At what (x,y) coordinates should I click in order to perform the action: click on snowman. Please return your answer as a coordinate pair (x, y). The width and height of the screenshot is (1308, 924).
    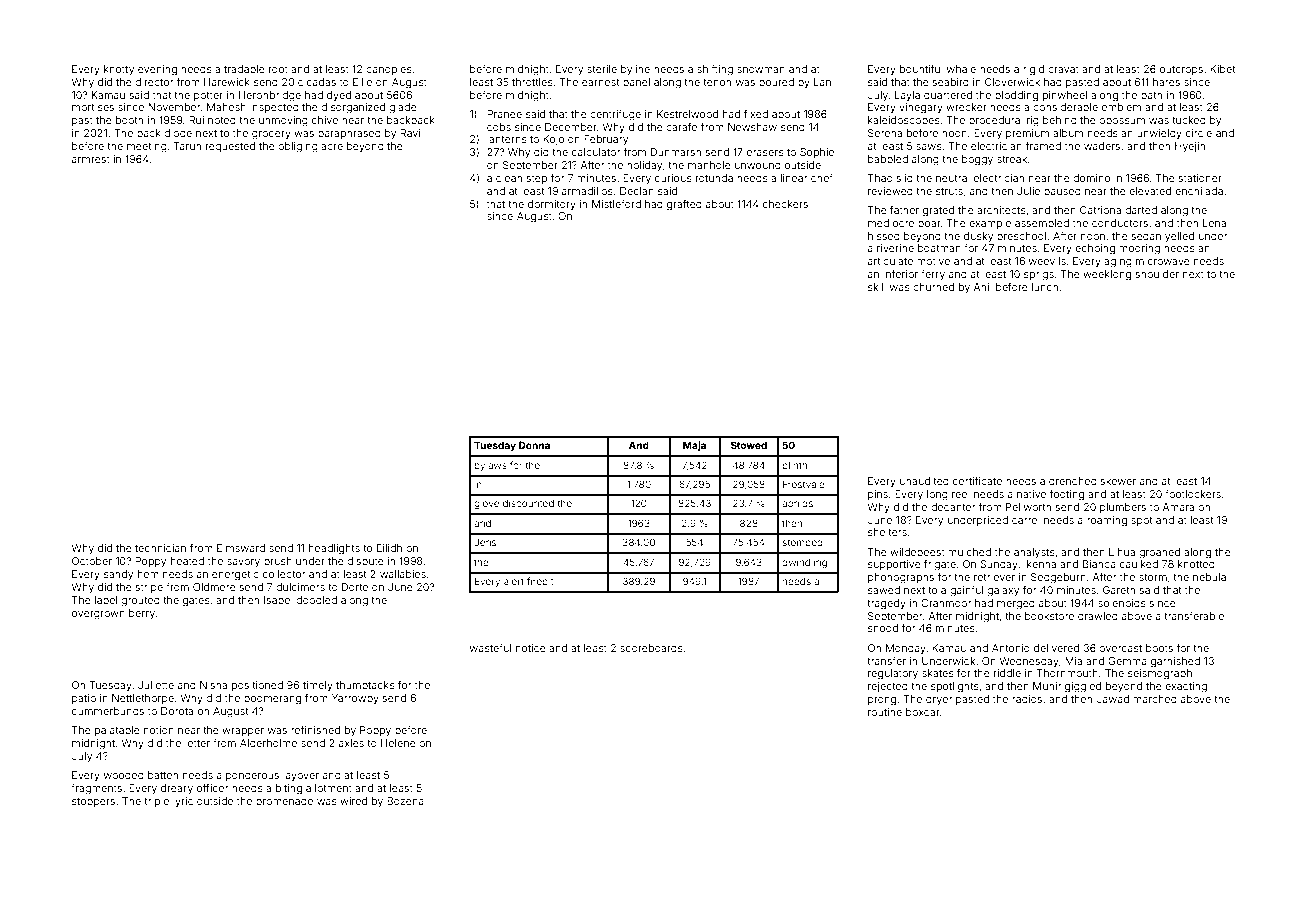
    Looking at the image, I should click on (761, 70).
